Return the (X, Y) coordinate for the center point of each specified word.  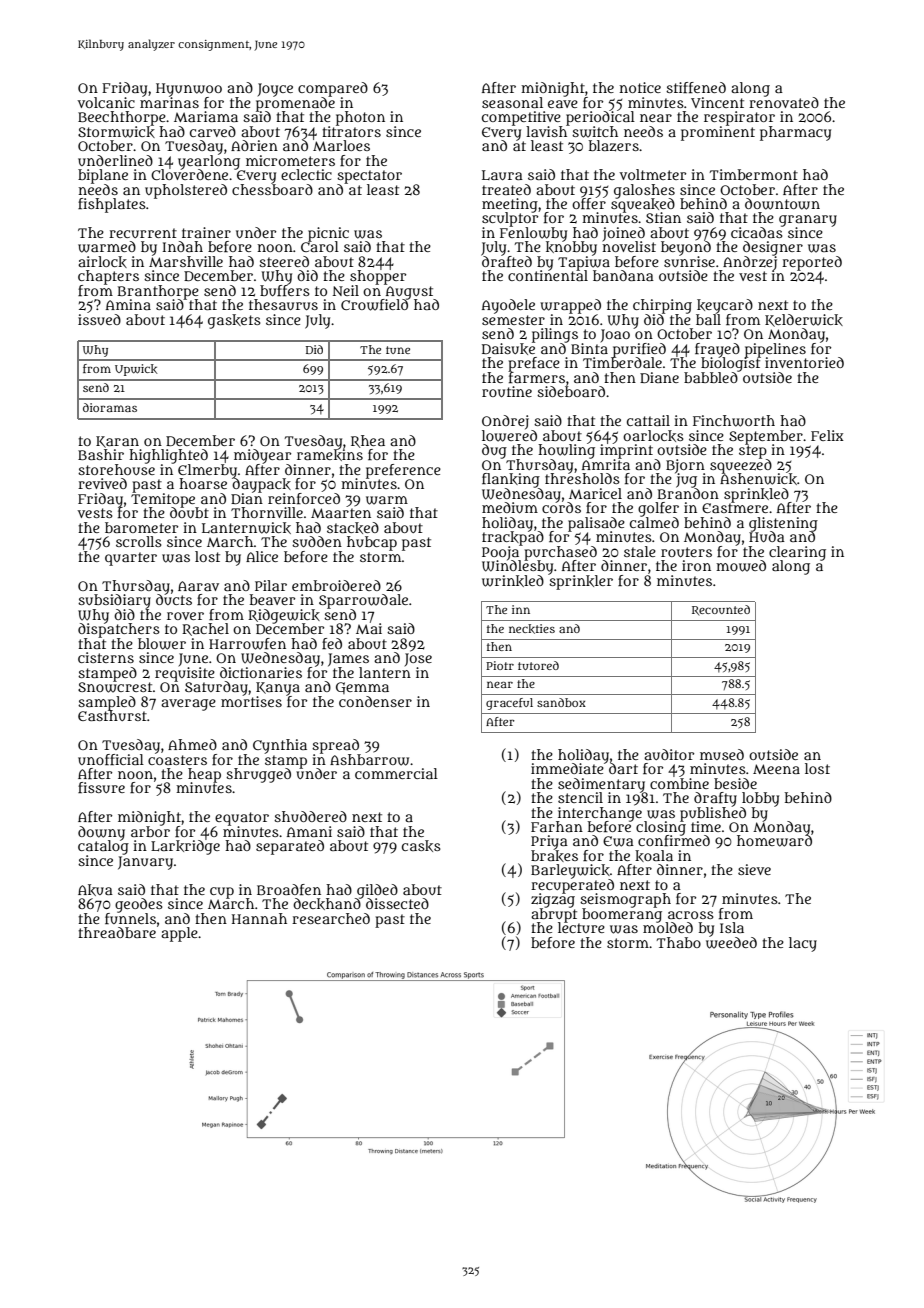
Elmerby (207, 471)
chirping (662, 306)
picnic (328, 234)
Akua (95, 890)
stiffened (696, 87)
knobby (571, 249)
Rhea (368, 441)
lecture (581, 928)
